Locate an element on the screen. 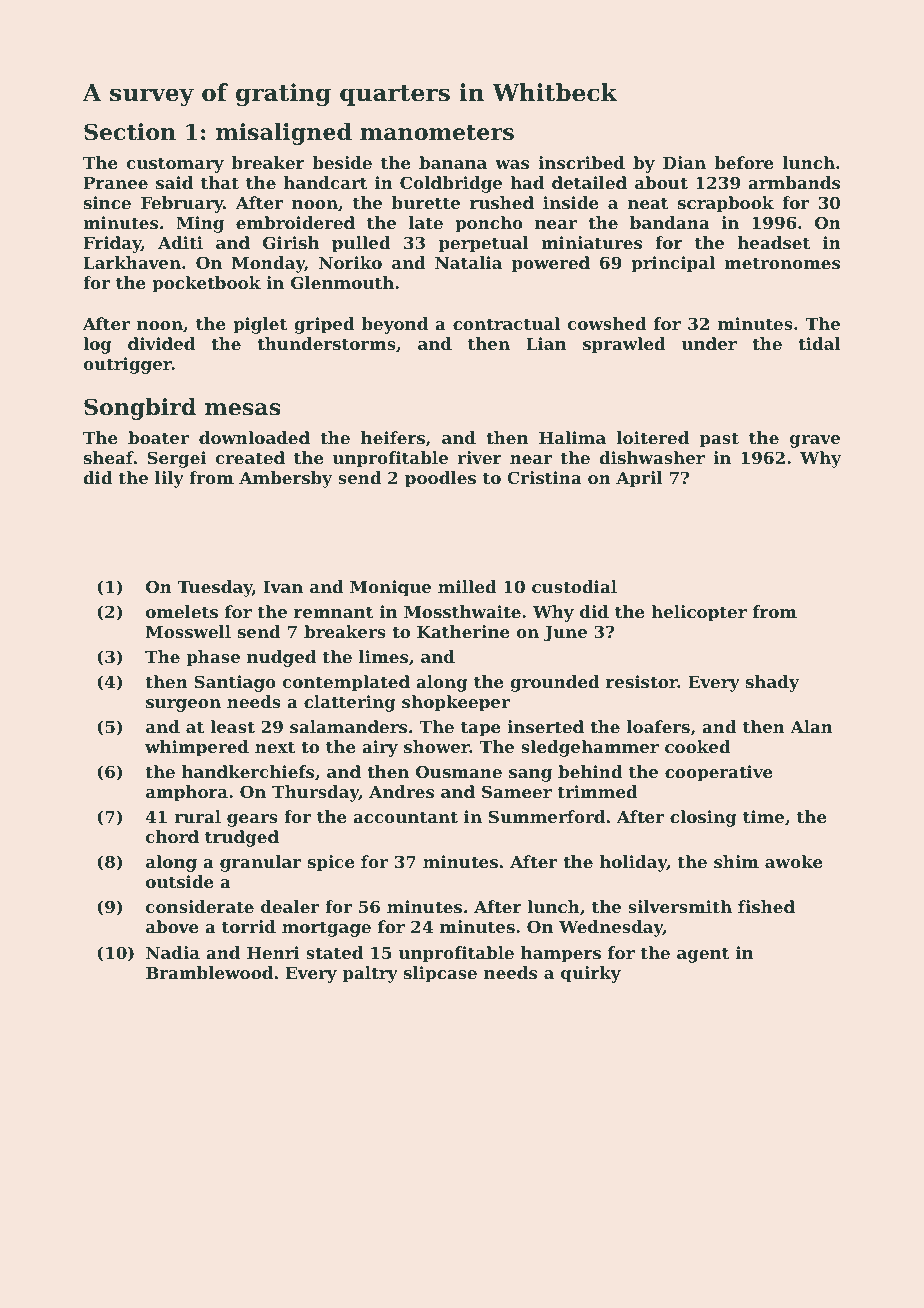 The height and width of the screenshot is (1308, 924). manometers is located at coordinates (437, 133).
